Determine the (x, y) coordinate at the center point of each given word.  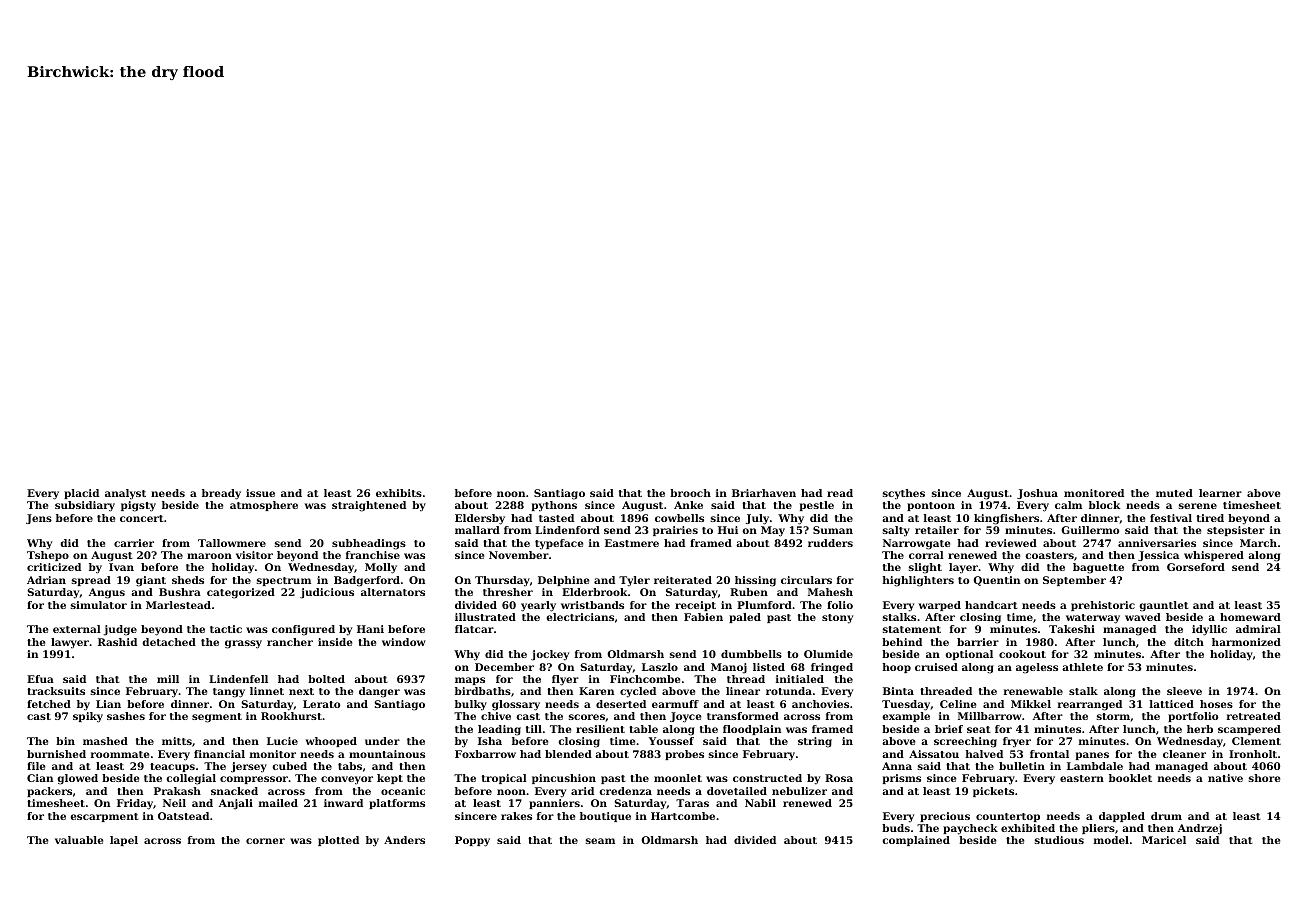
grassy (243, 644)
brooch (690, 493)
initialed (800, 679)
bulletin (1022, 766)
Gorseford (1196, 567)
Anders (404, 840)
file (36, 766)
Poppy (472, 841)
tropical (504, 779)
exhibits (399, 493)
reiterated (683, 580)
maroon (209, 556)
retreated (1254, 716)
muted (1174, 493)
